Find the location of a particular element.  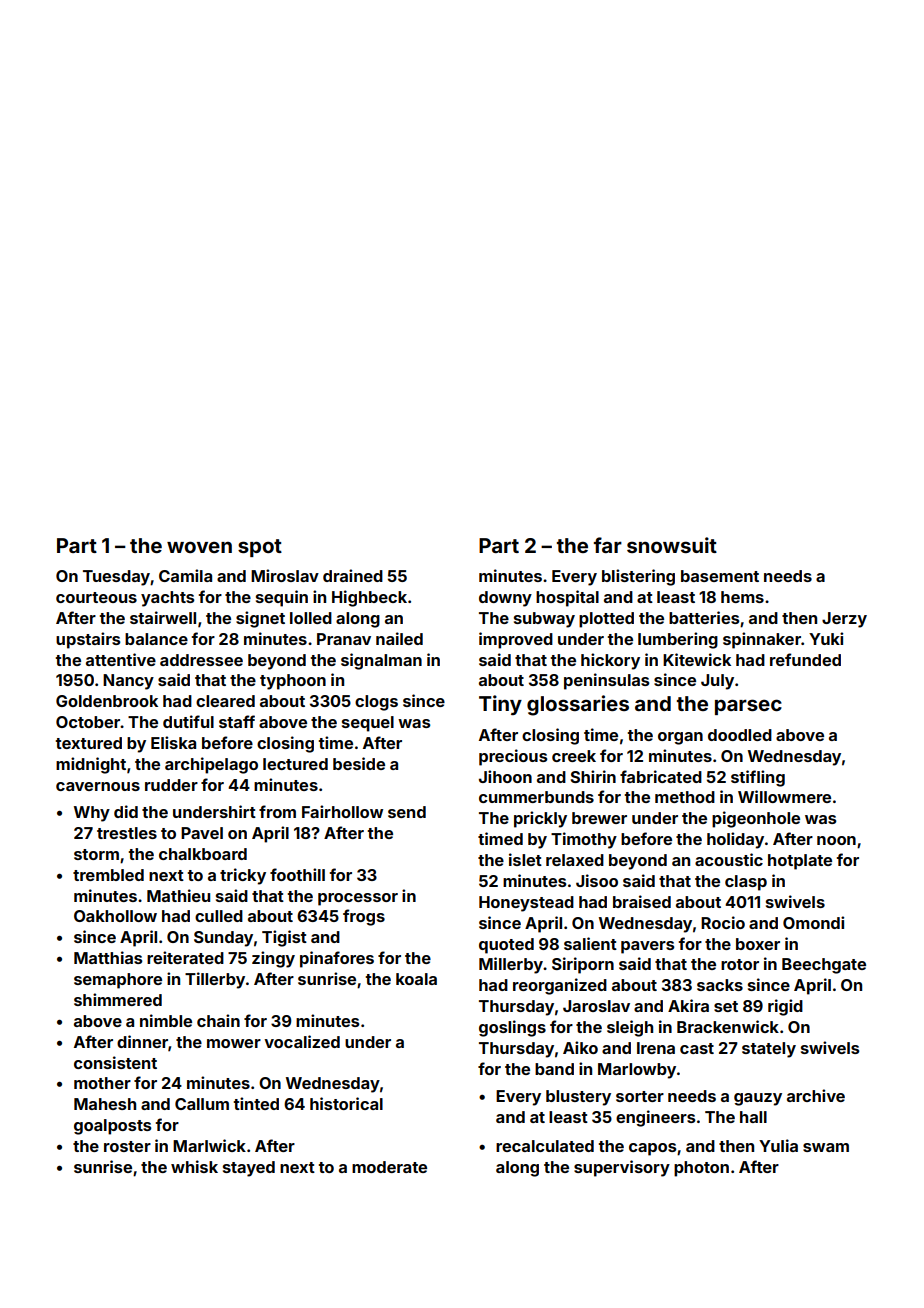

refunded is located at coordinates (805, 659).
